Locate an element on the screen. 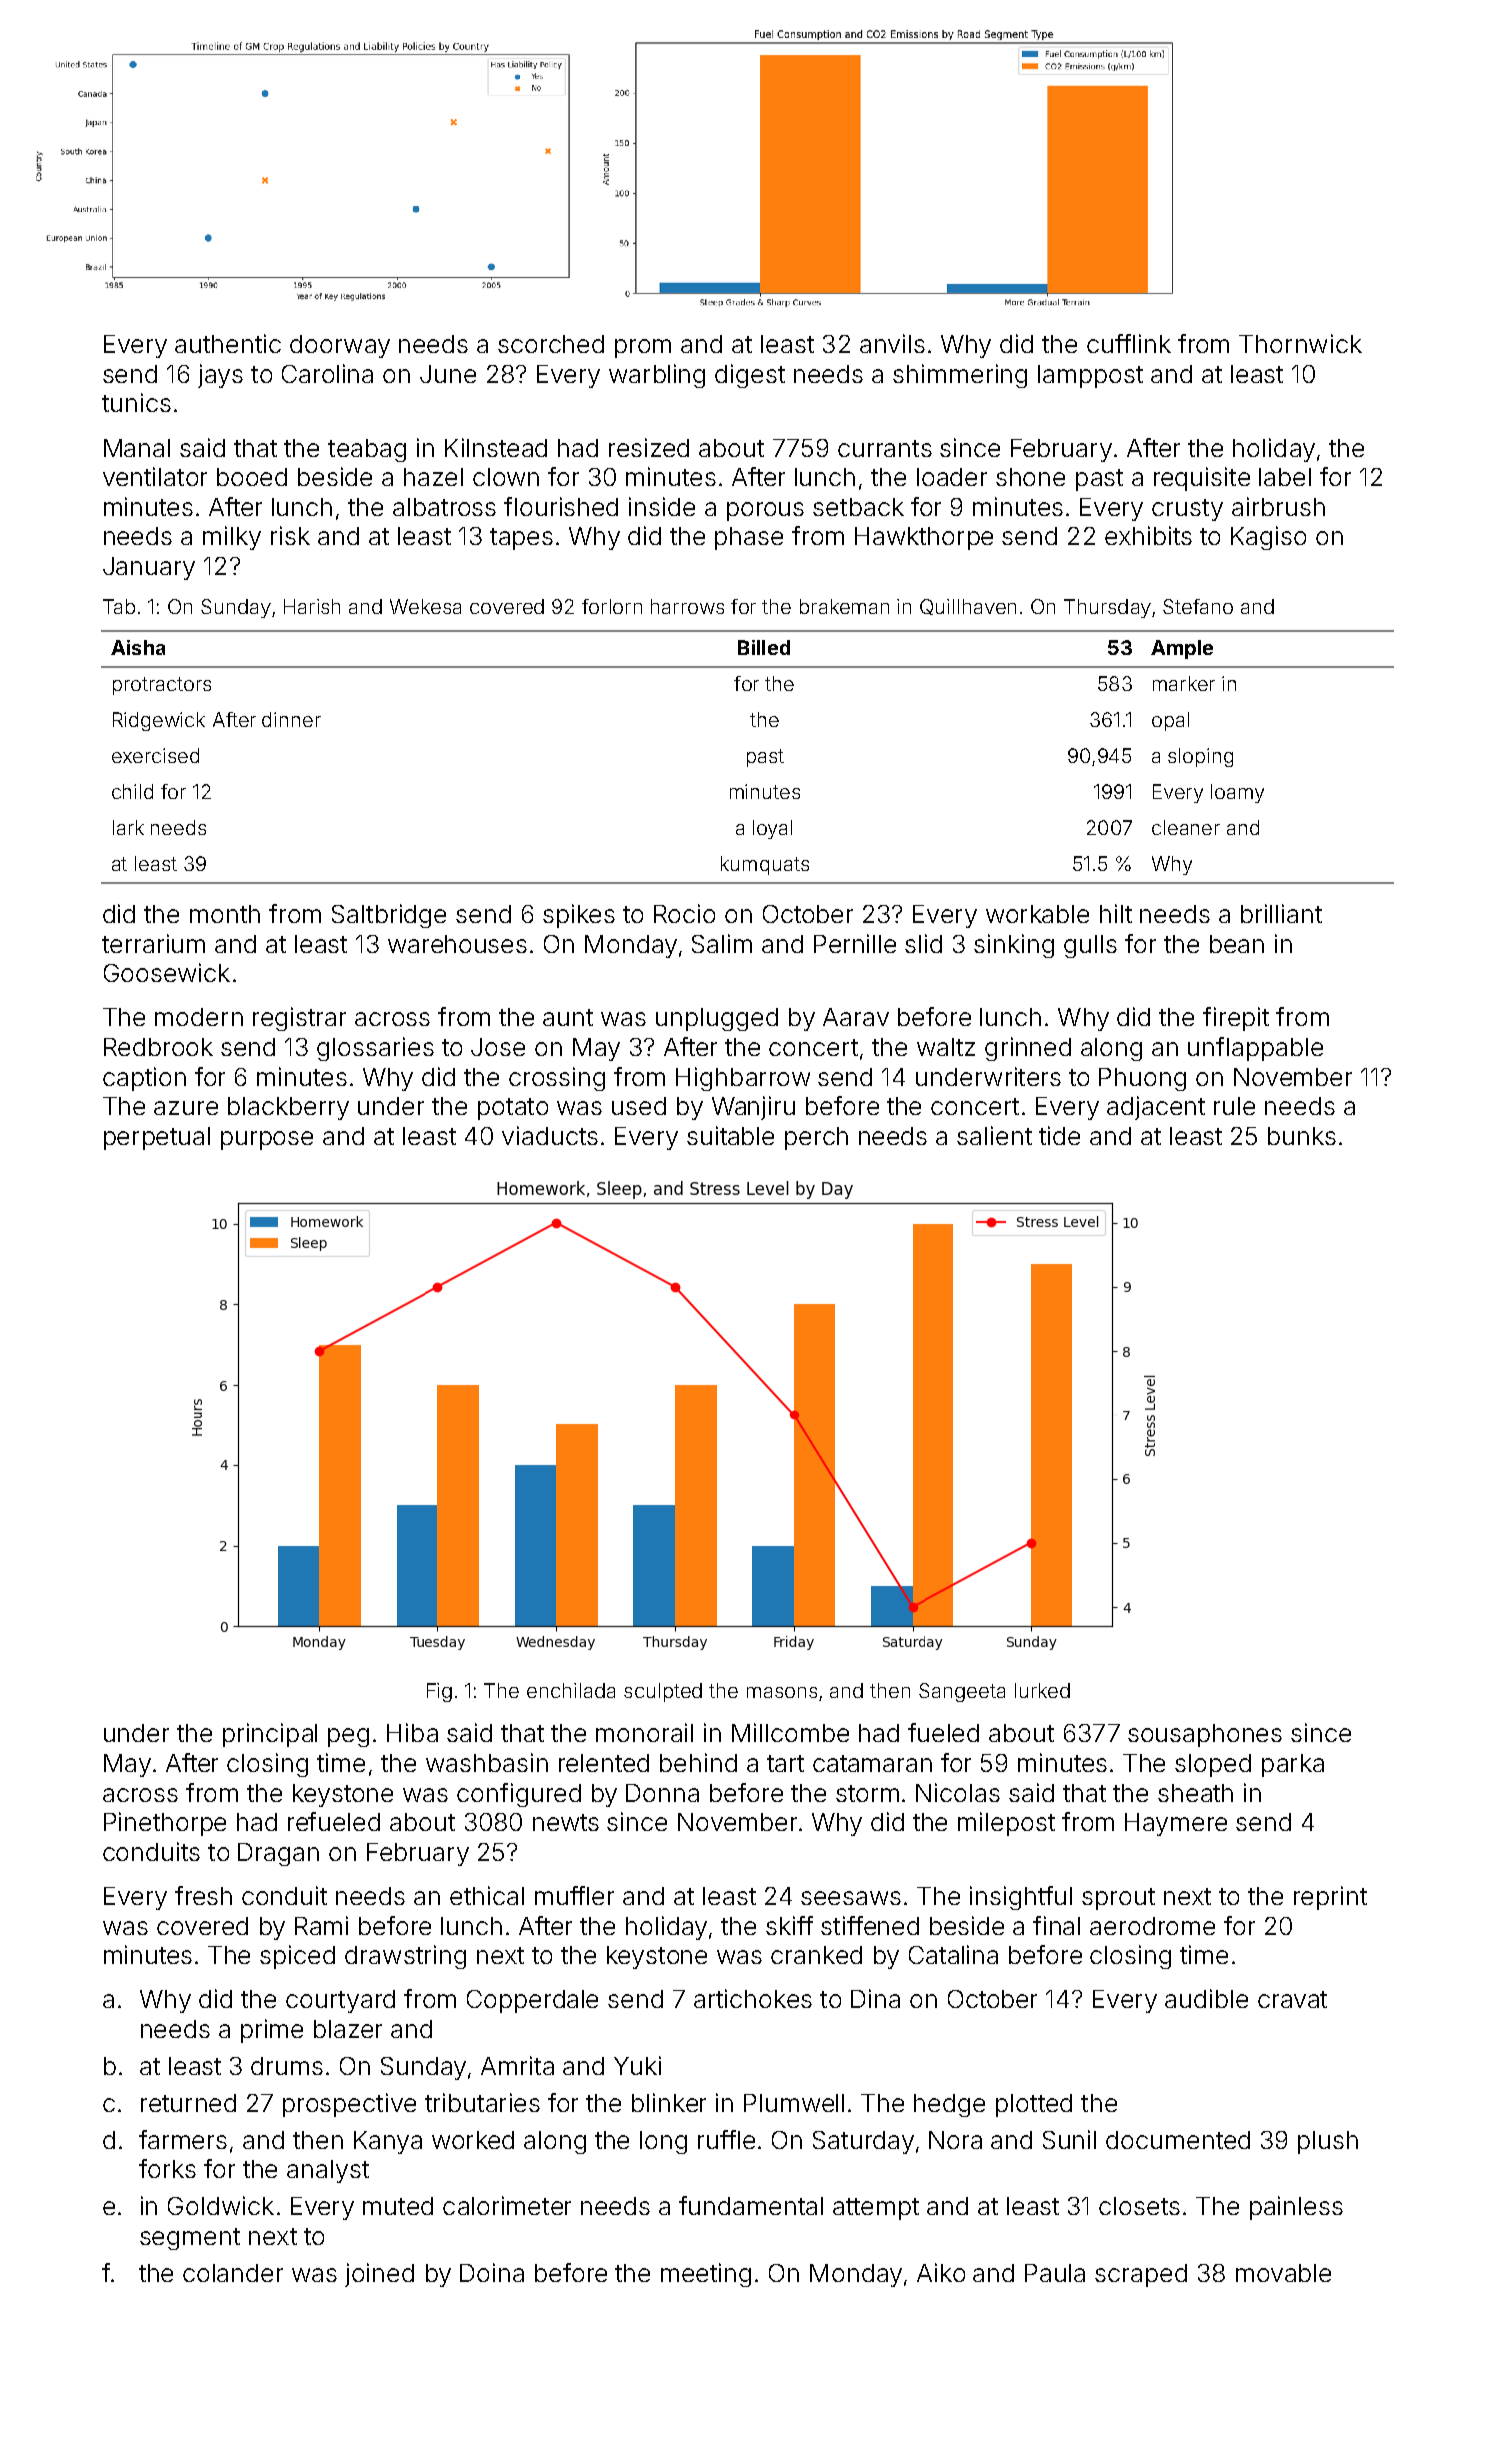 The height and width of the screenshot is (2464, 1496). joined is located at coordinates (379, 2275).
